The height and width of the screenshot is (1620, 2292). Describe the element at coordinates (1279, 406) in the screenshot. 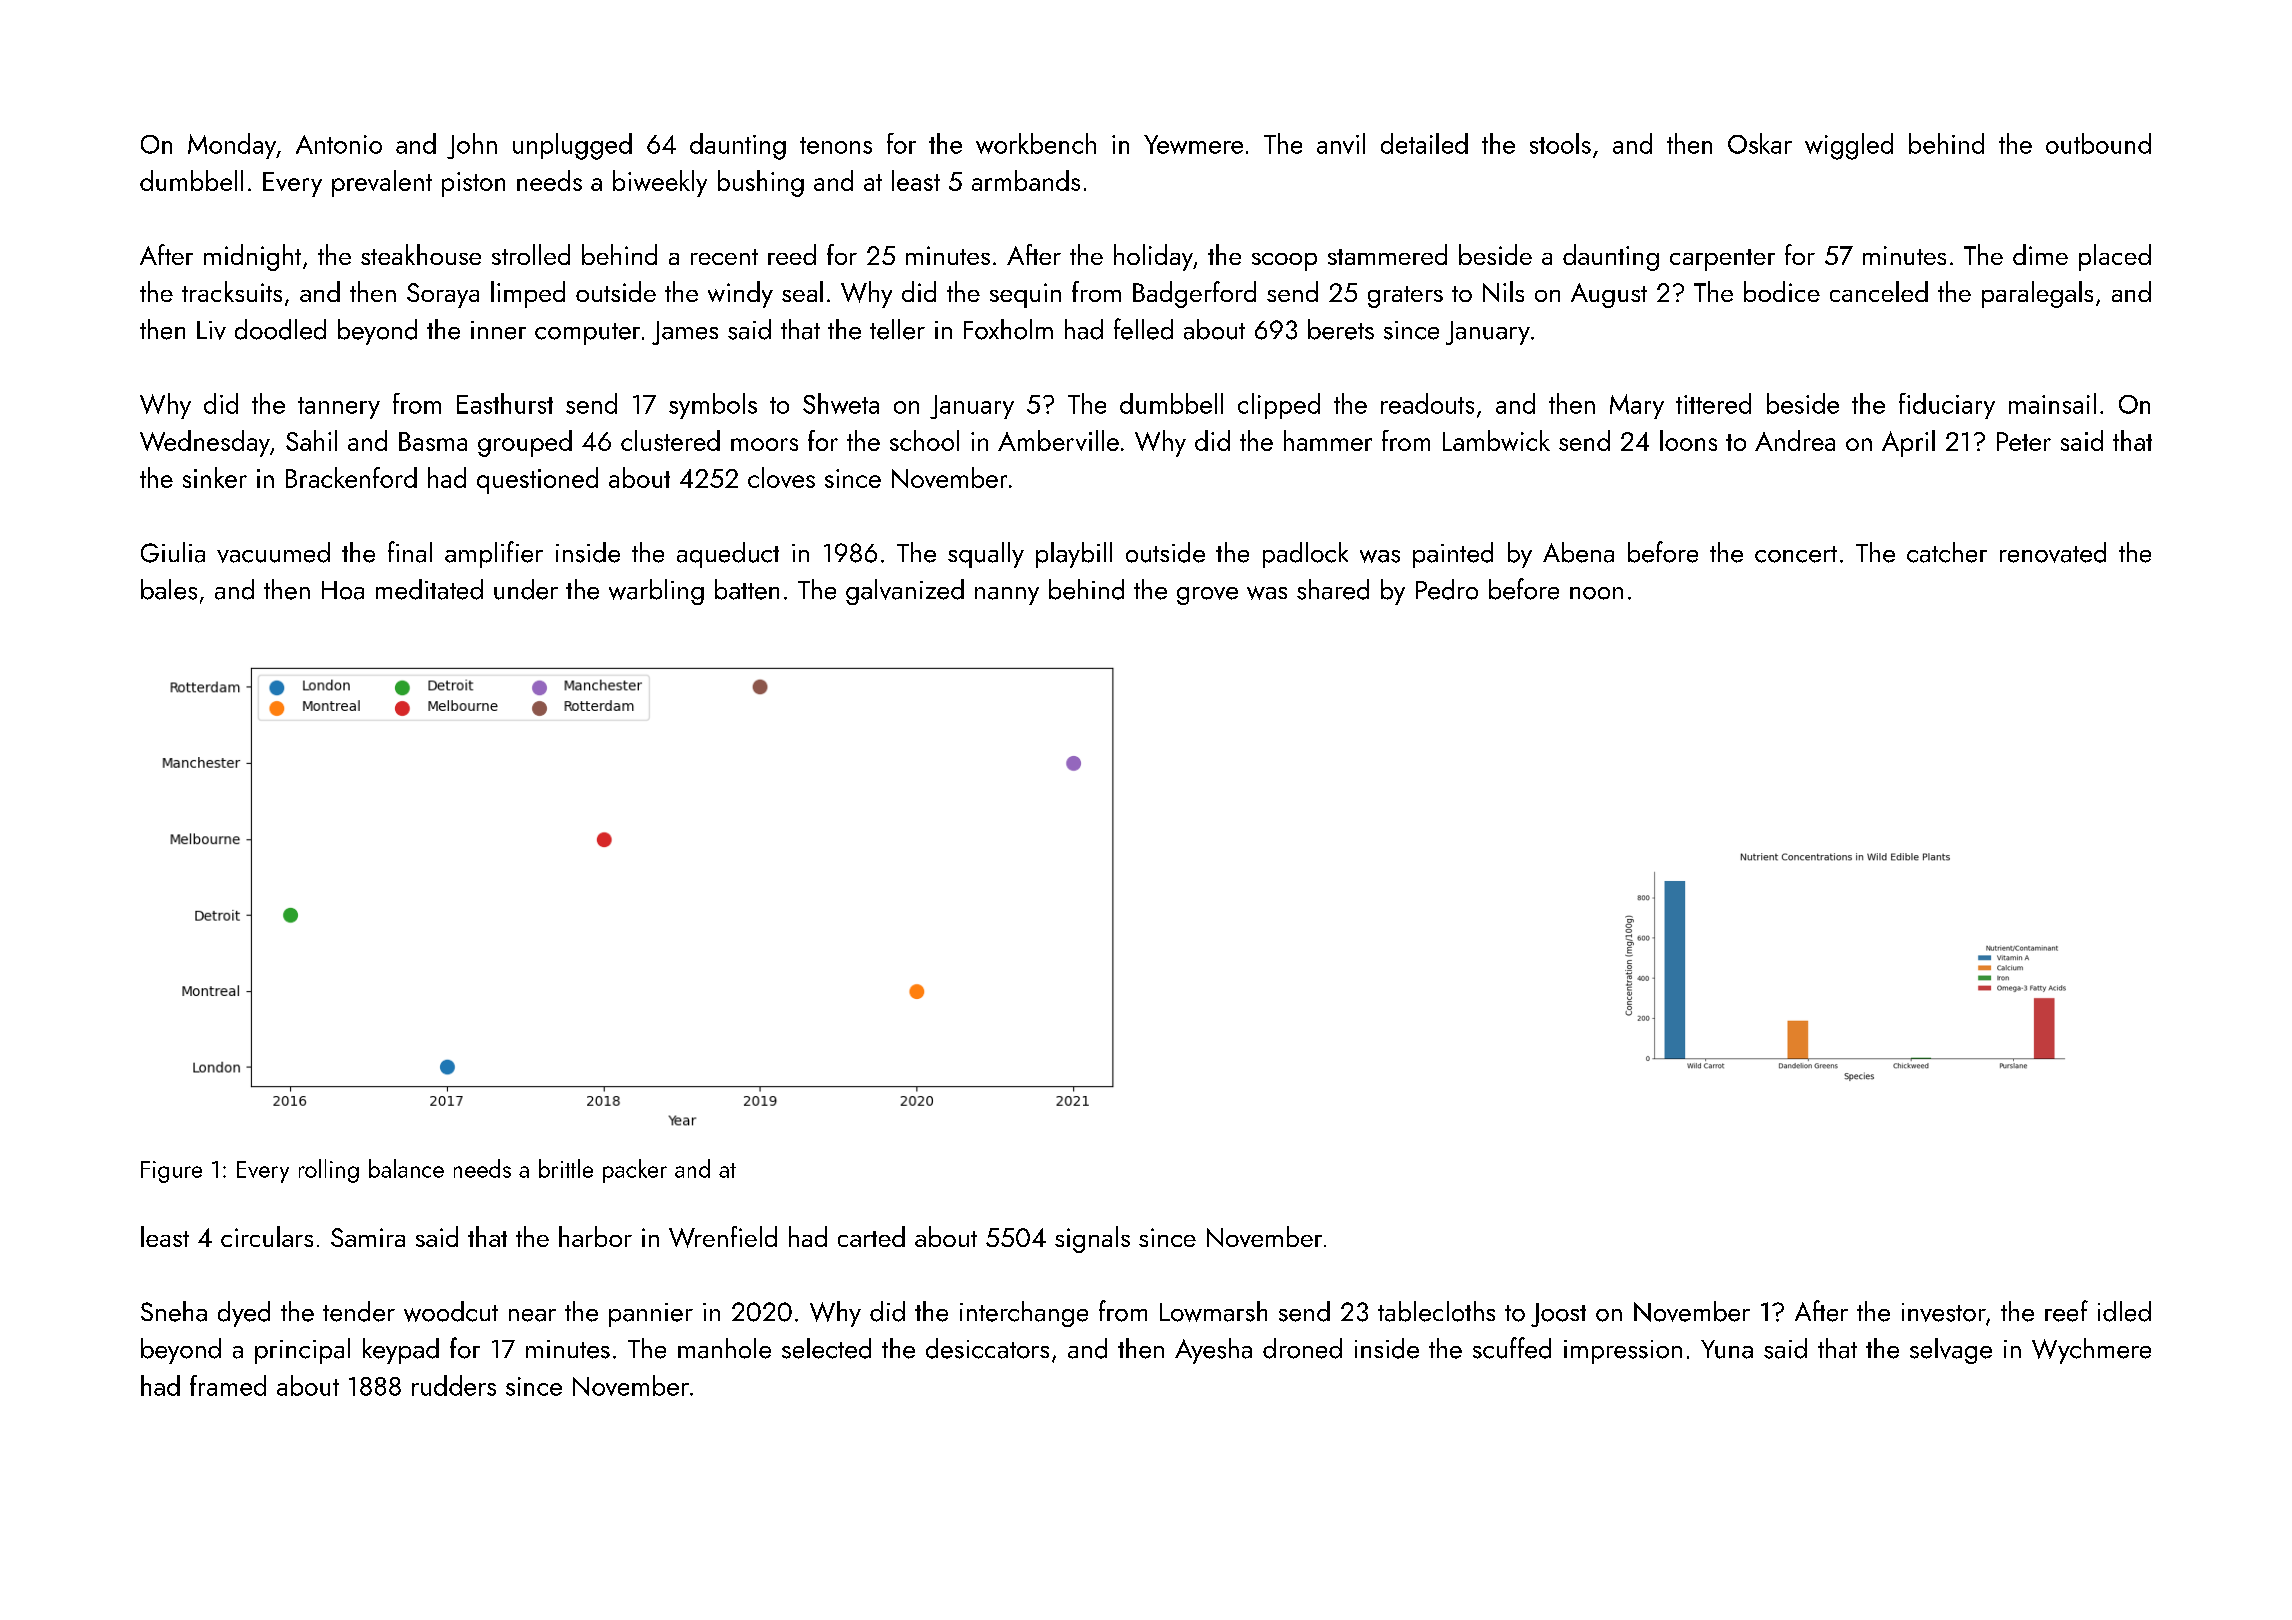

I see `clipped` at that location.
